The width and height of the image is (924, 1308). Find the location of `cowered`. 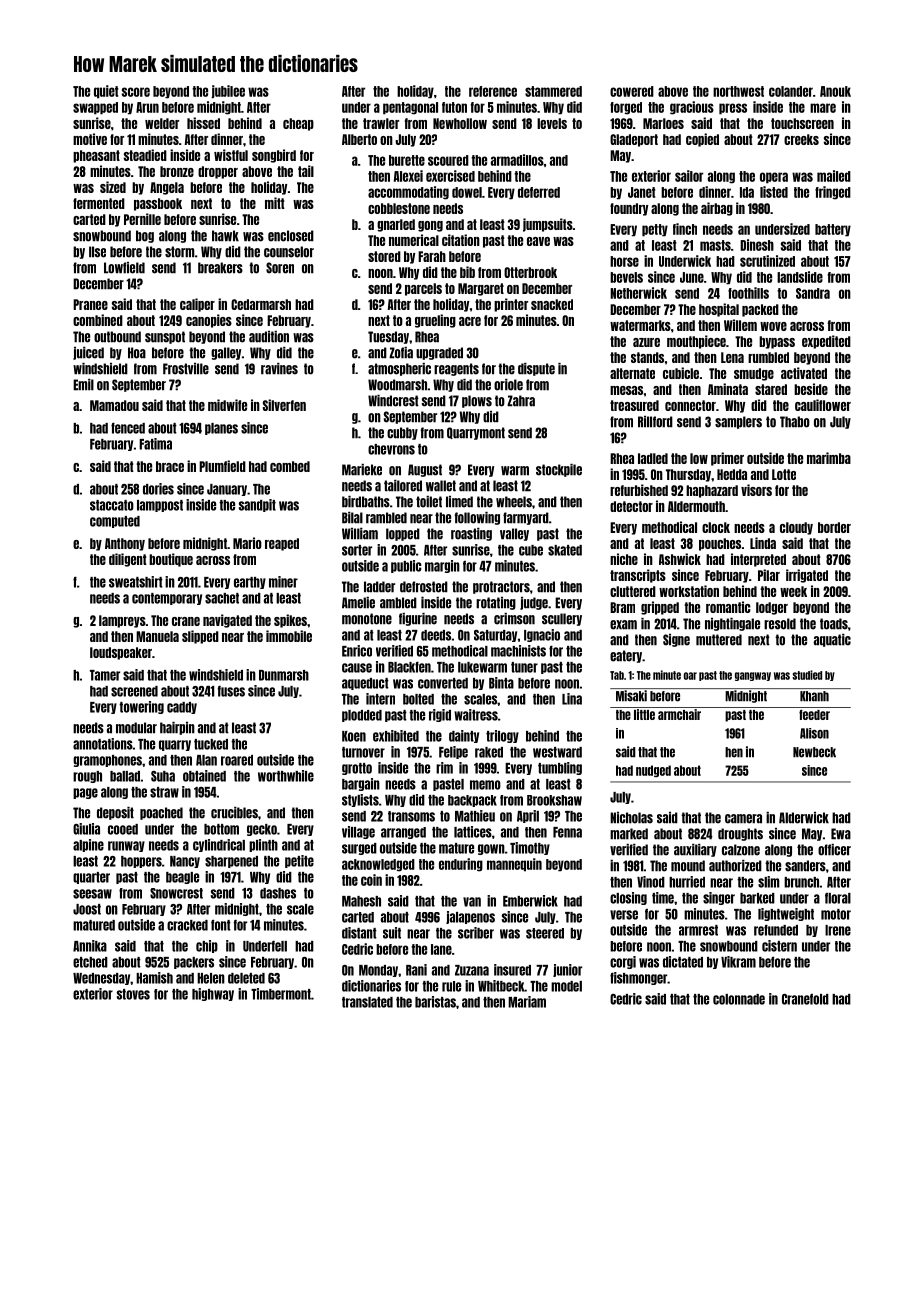

cowered is located at coordinates (632, 91).
